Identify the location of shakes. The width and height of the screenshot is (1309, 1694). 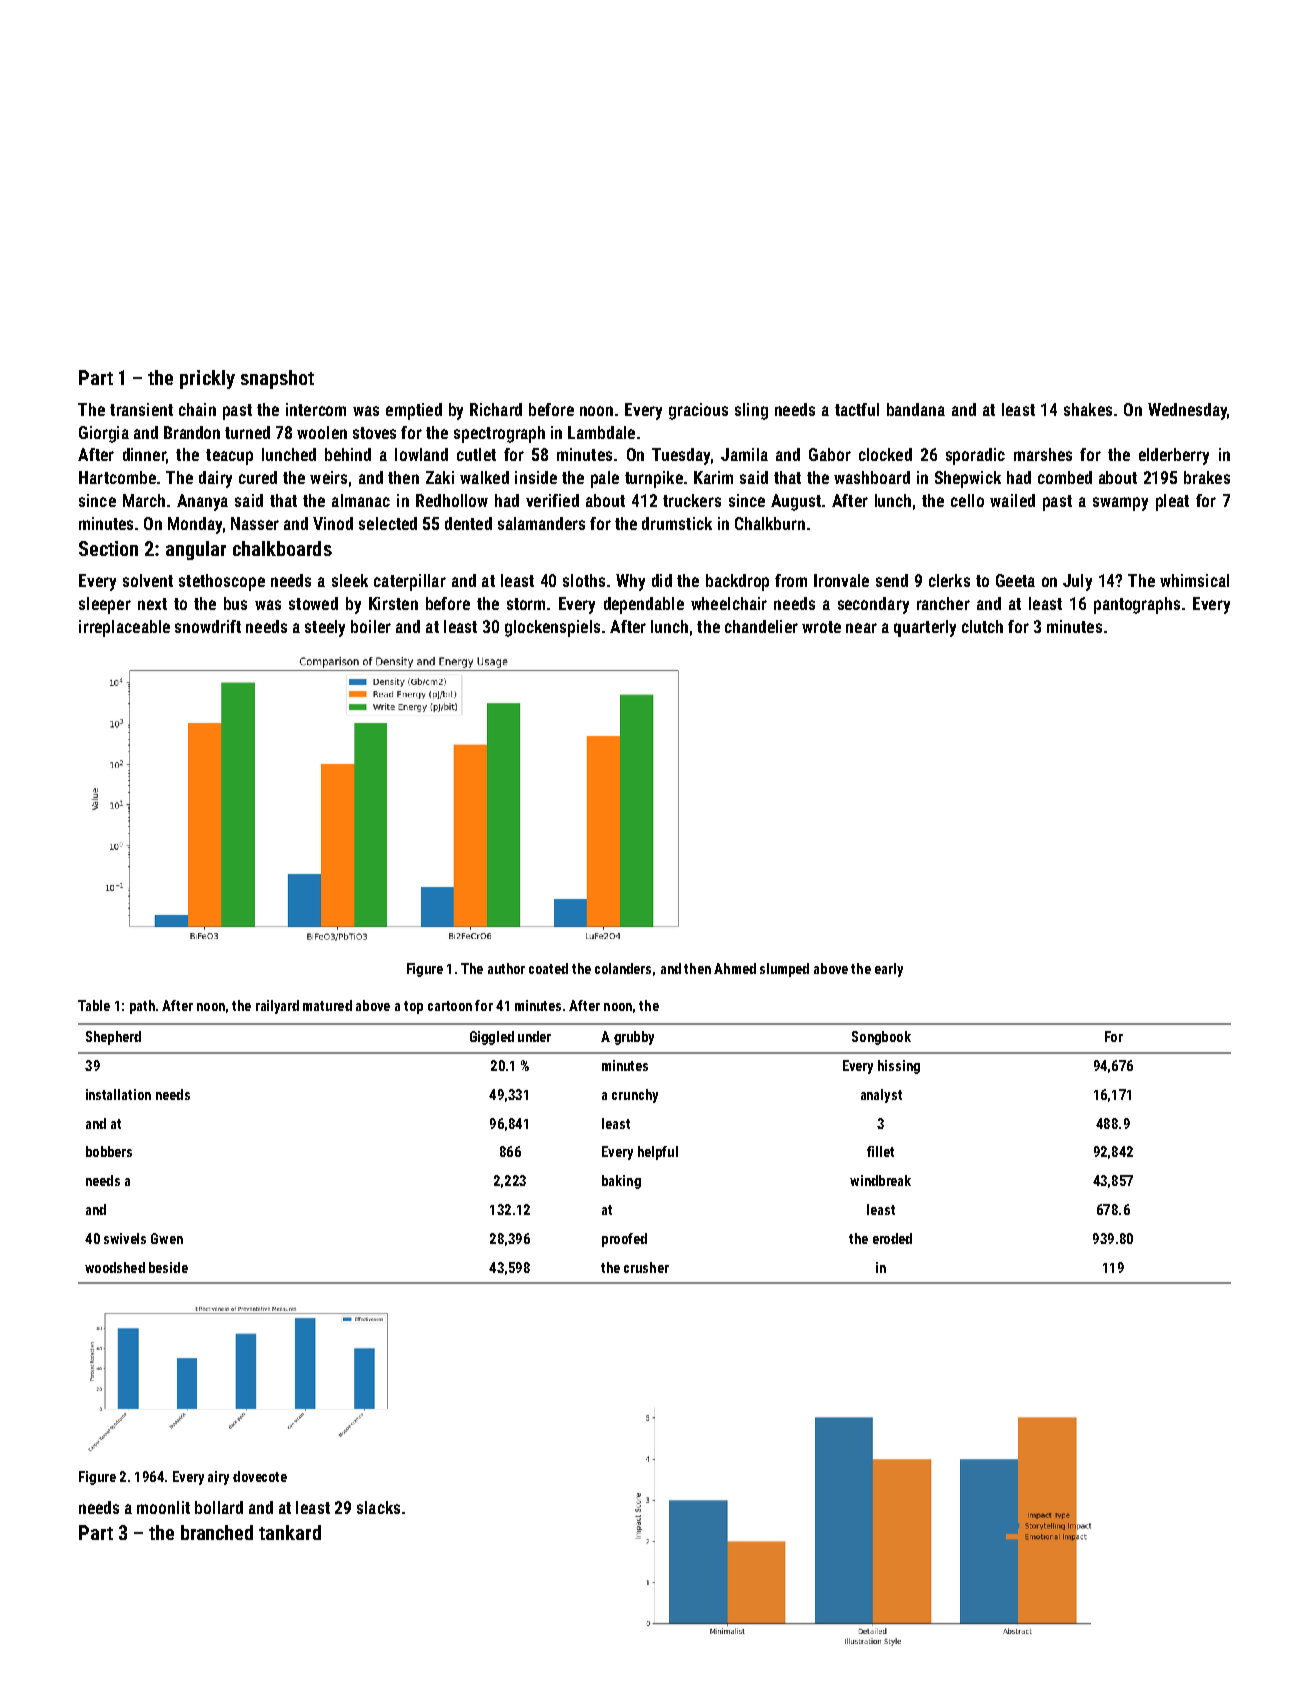
(1088, 409).
